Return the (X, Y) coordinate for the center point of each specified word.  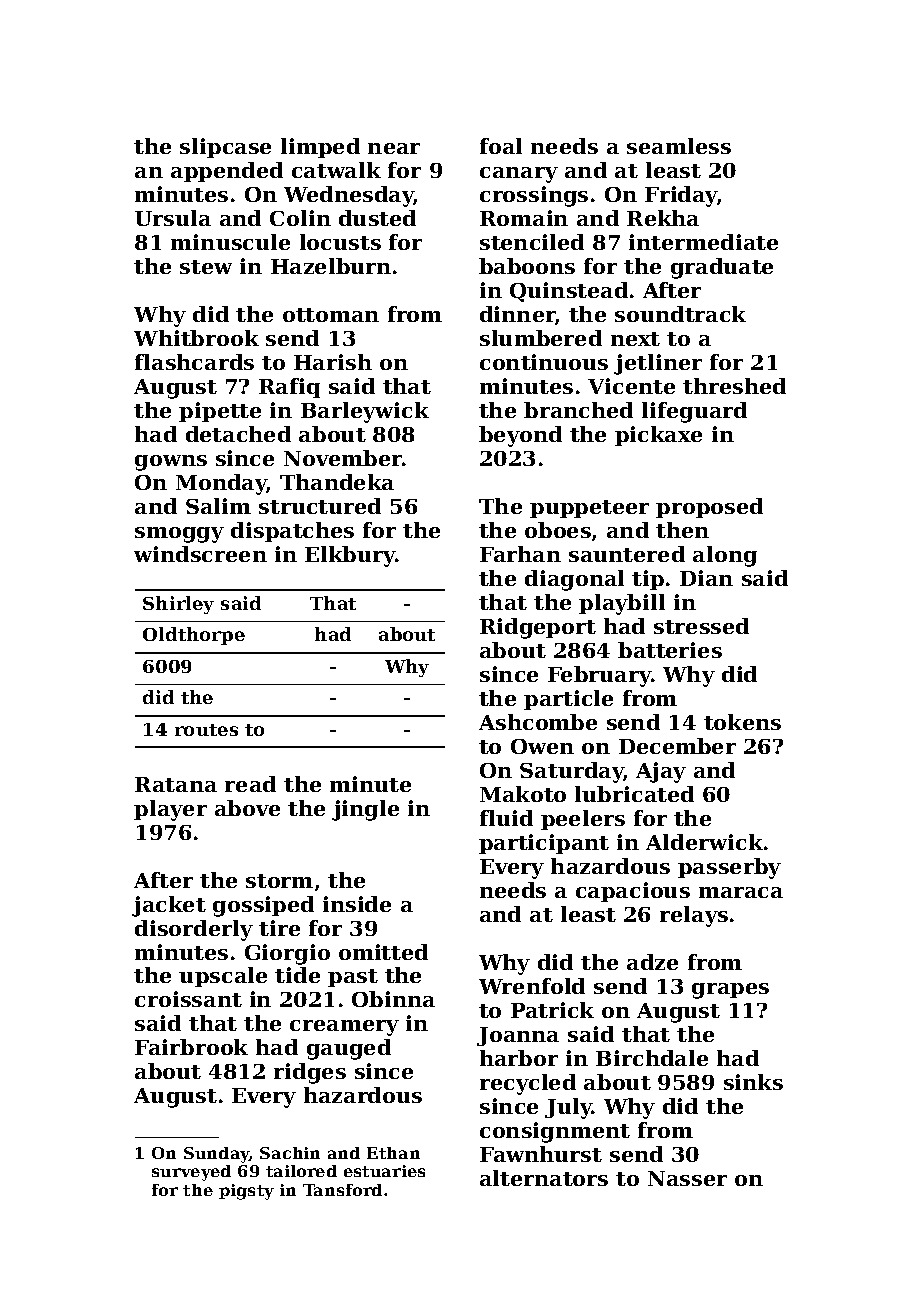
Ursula (173, 218)
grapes (730, 991)
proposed (709, 508)
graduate (722, 268)
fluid (506, 818)
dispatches (292, 532)
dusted (377, 218)
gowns (171, 463)
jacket (169, 906)
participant (544, 844)
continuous (544, 362)
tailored (301, 1171)
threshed (734, 386)
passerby (729, 868)
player (170, 810)
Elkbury (350, 556)
